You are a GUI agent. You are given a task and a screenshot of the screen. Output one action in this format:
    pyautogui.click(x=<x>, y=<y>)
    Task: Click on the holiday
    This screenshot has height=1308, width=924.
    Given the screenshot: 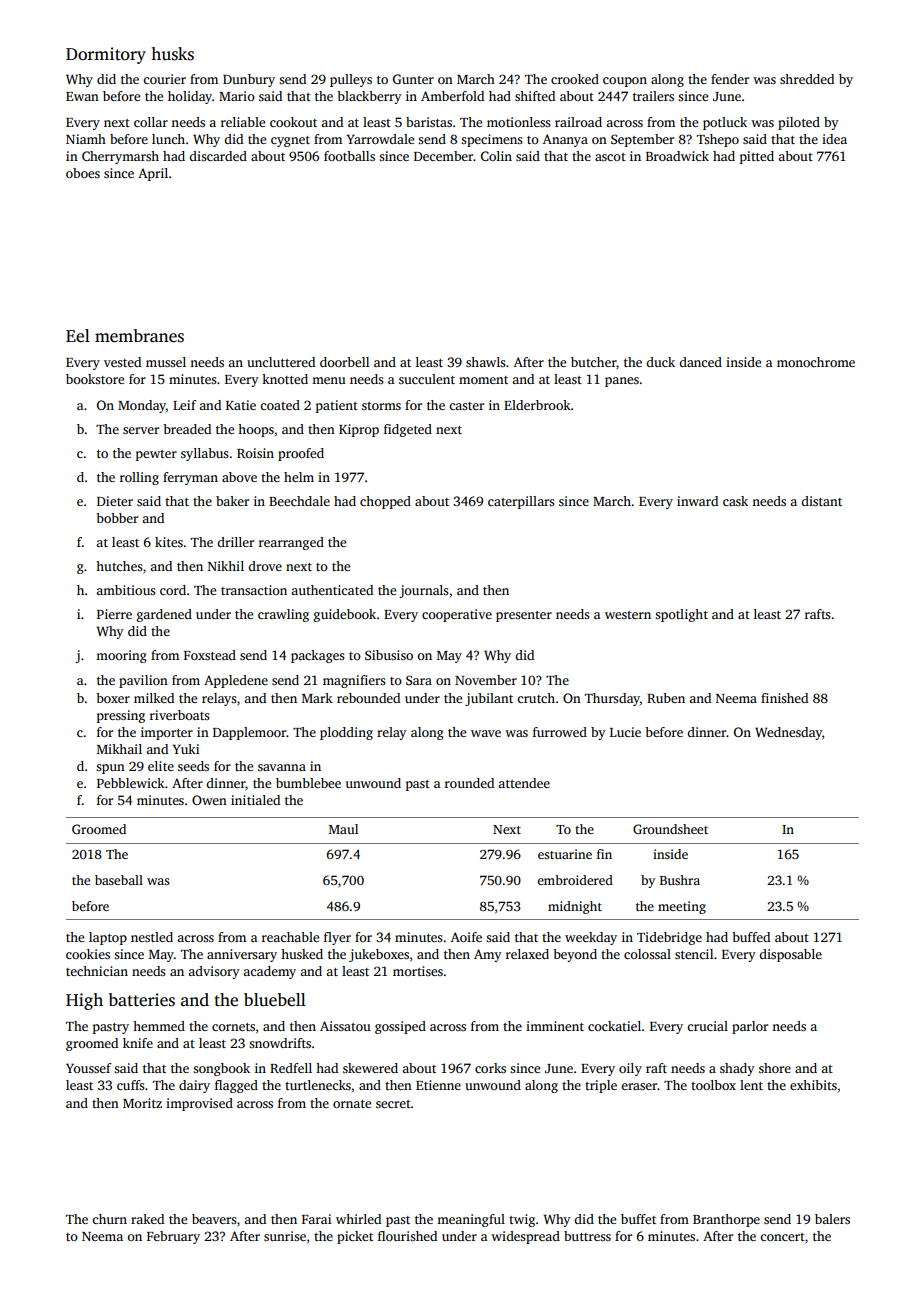 What is the action you would take?
    pyautogui.click(x=190, y=97)
